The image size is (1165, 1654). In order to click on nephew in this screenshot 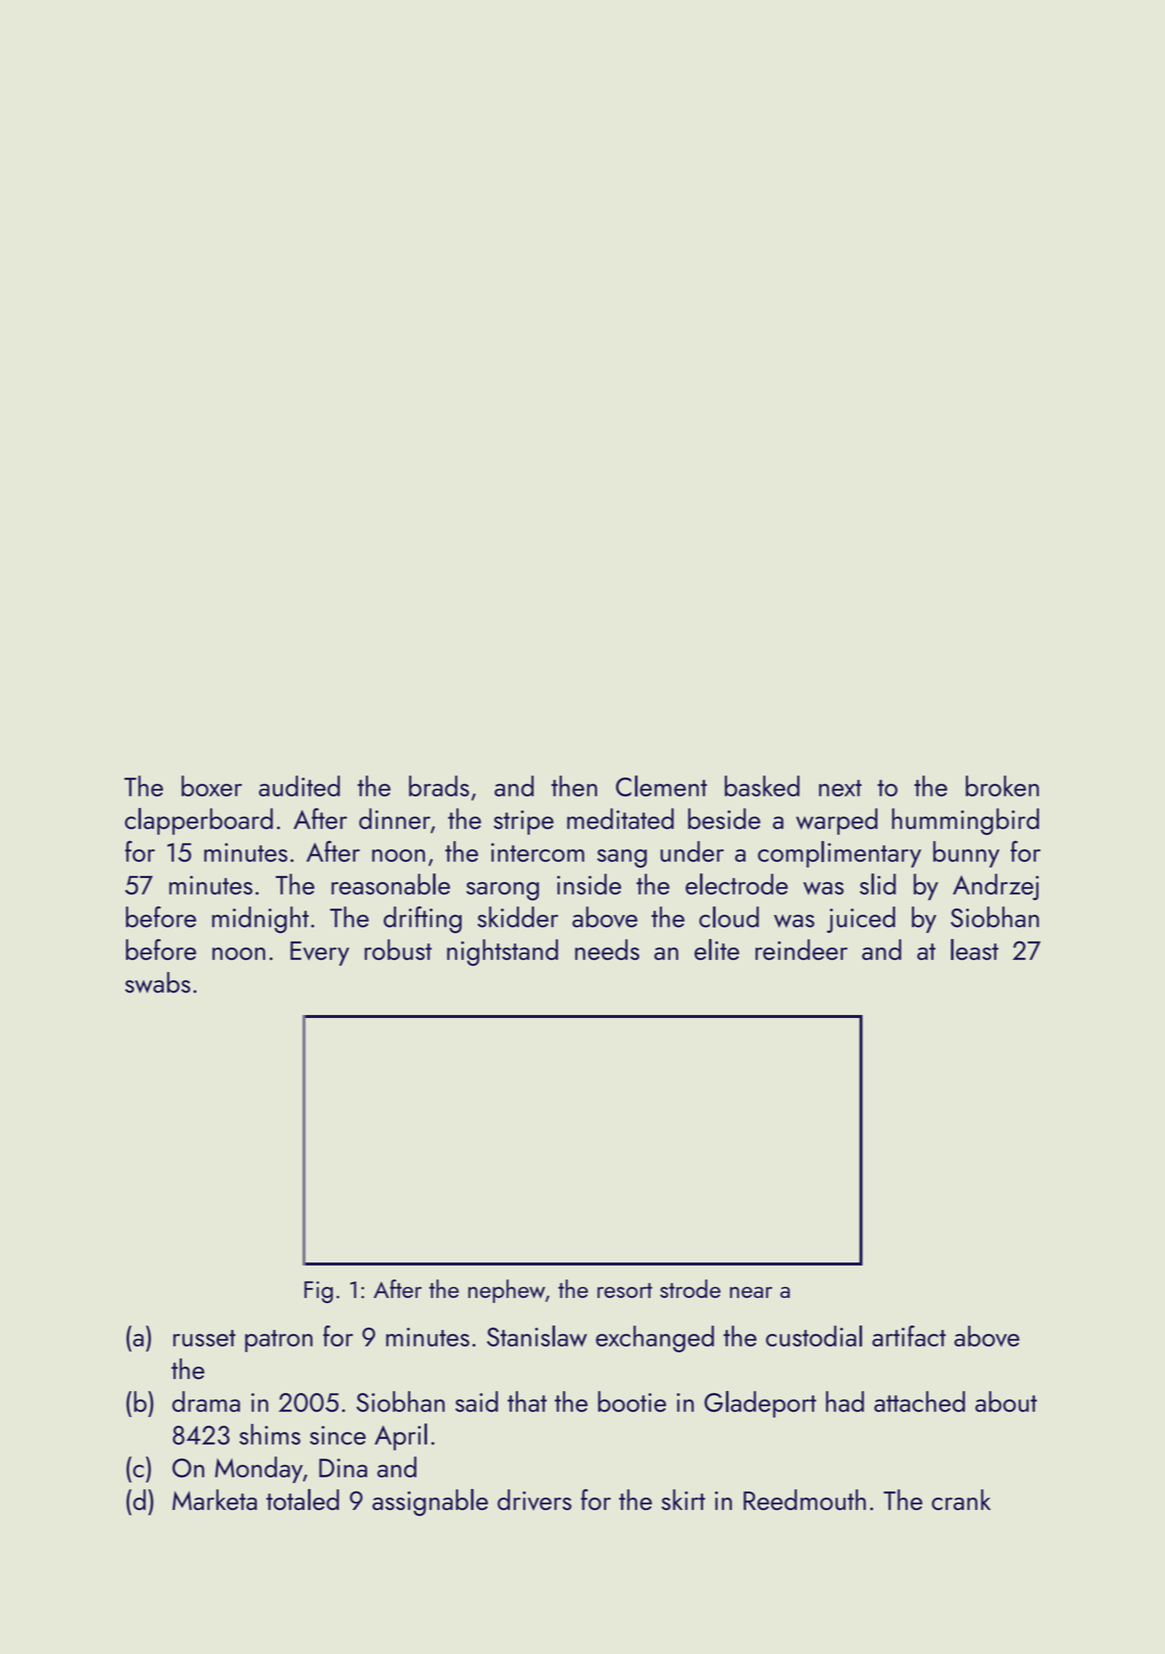, I will do `click(506, 1291)`.
